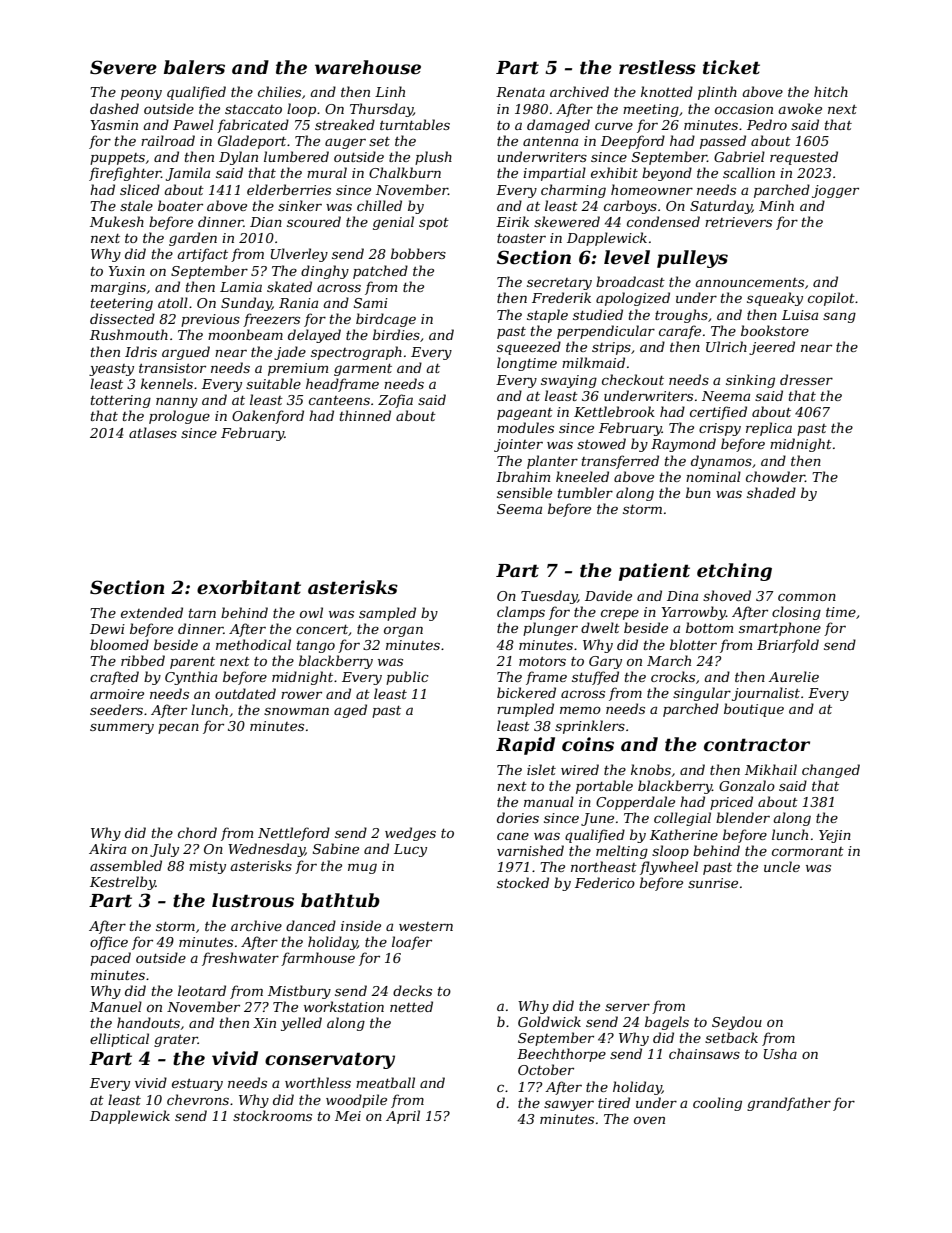 This image has width=952, height=1233. I want to click on ticket, so click(731, 67).
